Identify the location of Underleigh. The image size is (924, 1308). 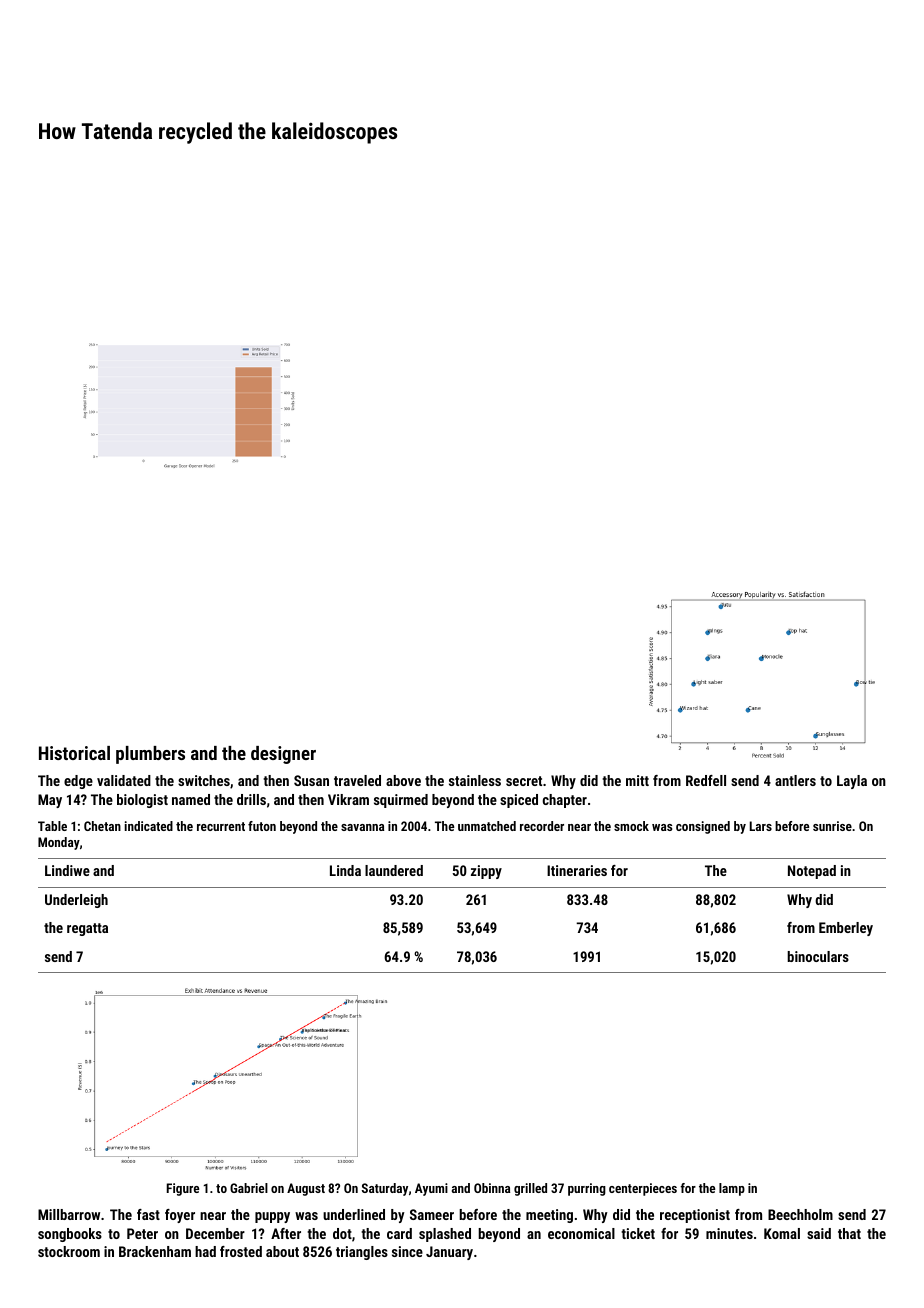
(76, 901).
